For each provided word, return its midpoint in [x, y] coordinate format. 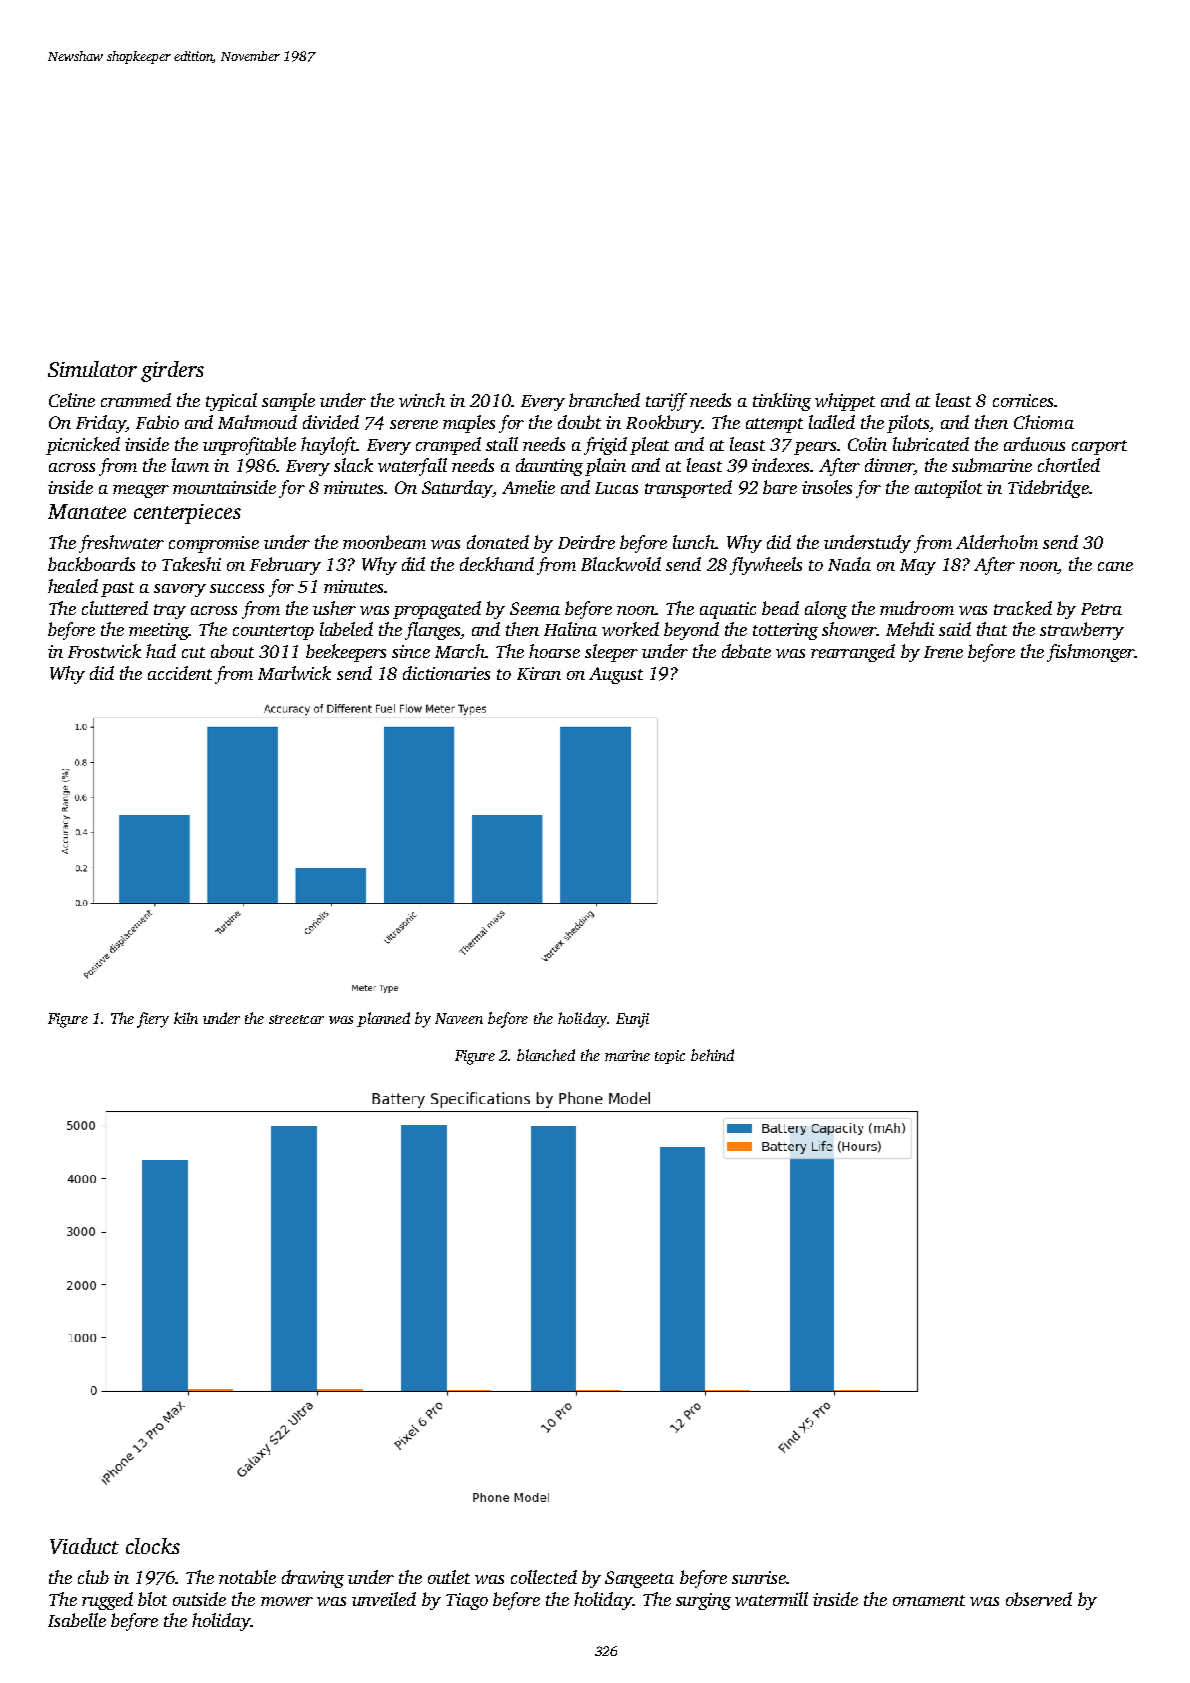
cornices [1023, 400]
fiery [153, 1020]
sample [288, 402]
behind [712, 1055]
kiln [186, 1018]
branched [604, 400]
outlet [449, 1577]
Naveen [459, 1018]
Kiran [539, 673]
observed [1039, 1599]
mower [287, 1601]
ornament [929, 1600]
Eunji [632, 1020]
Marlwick [294, 673]
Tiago [467, 1601]
